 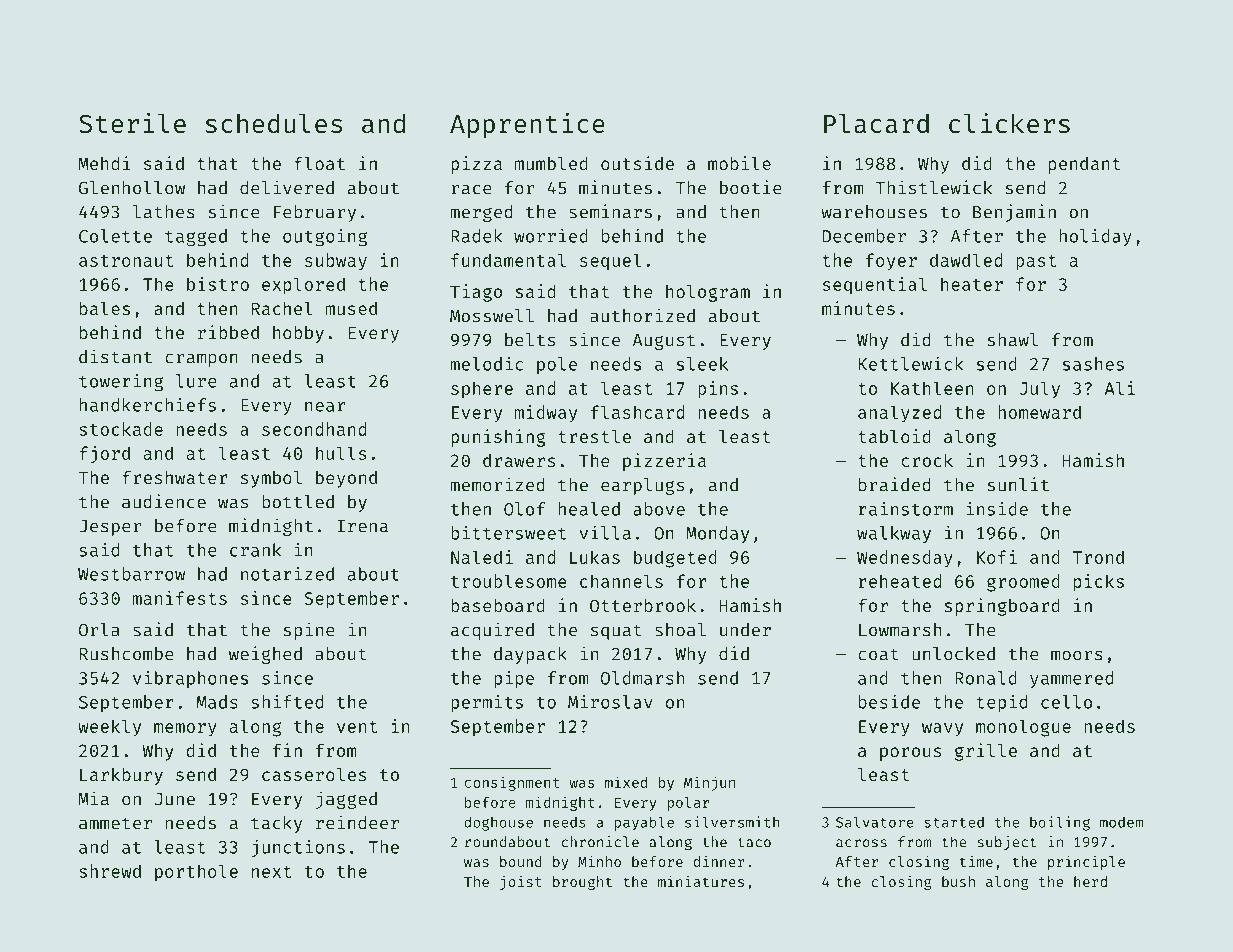 What do you see at coordinates (287, 750) in the screenshot?
I see `fin` at bounding box center [287, 750].
